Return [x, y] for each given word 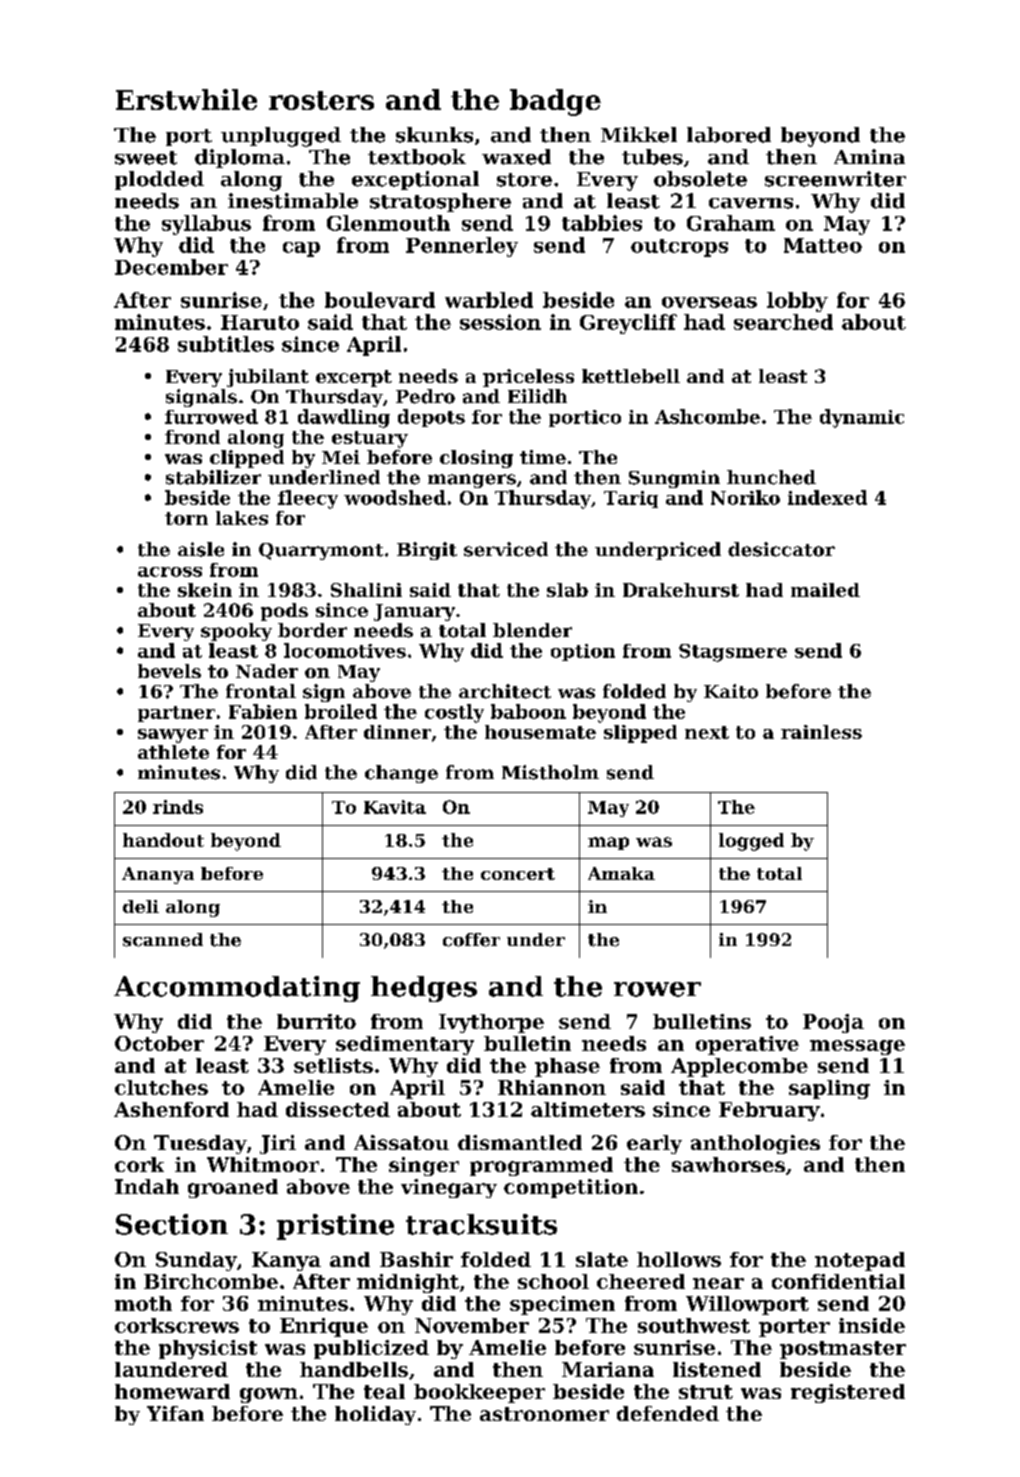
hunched [771, 477]
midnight [408, 1283]
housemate [540, 732]
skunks [434, 135]
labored [729, 135]
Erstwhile [186, 99]
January [414, 612]
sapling [829, 1089]
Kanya [286, 1261]
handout [163, 840]
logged [751, 842]
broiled [341, 711]
